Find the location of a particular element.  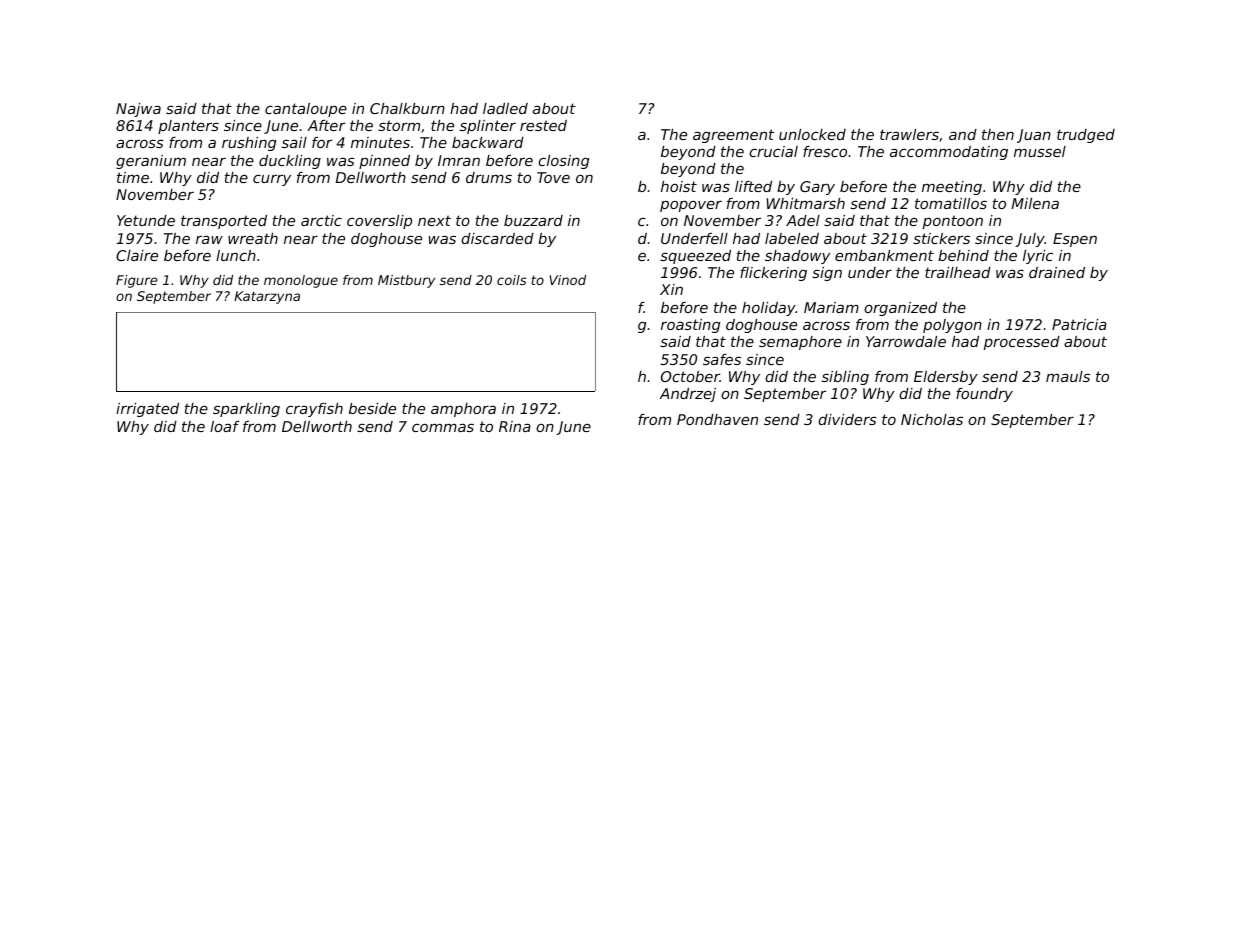

Milena is located at coordinates (1035, 203).
